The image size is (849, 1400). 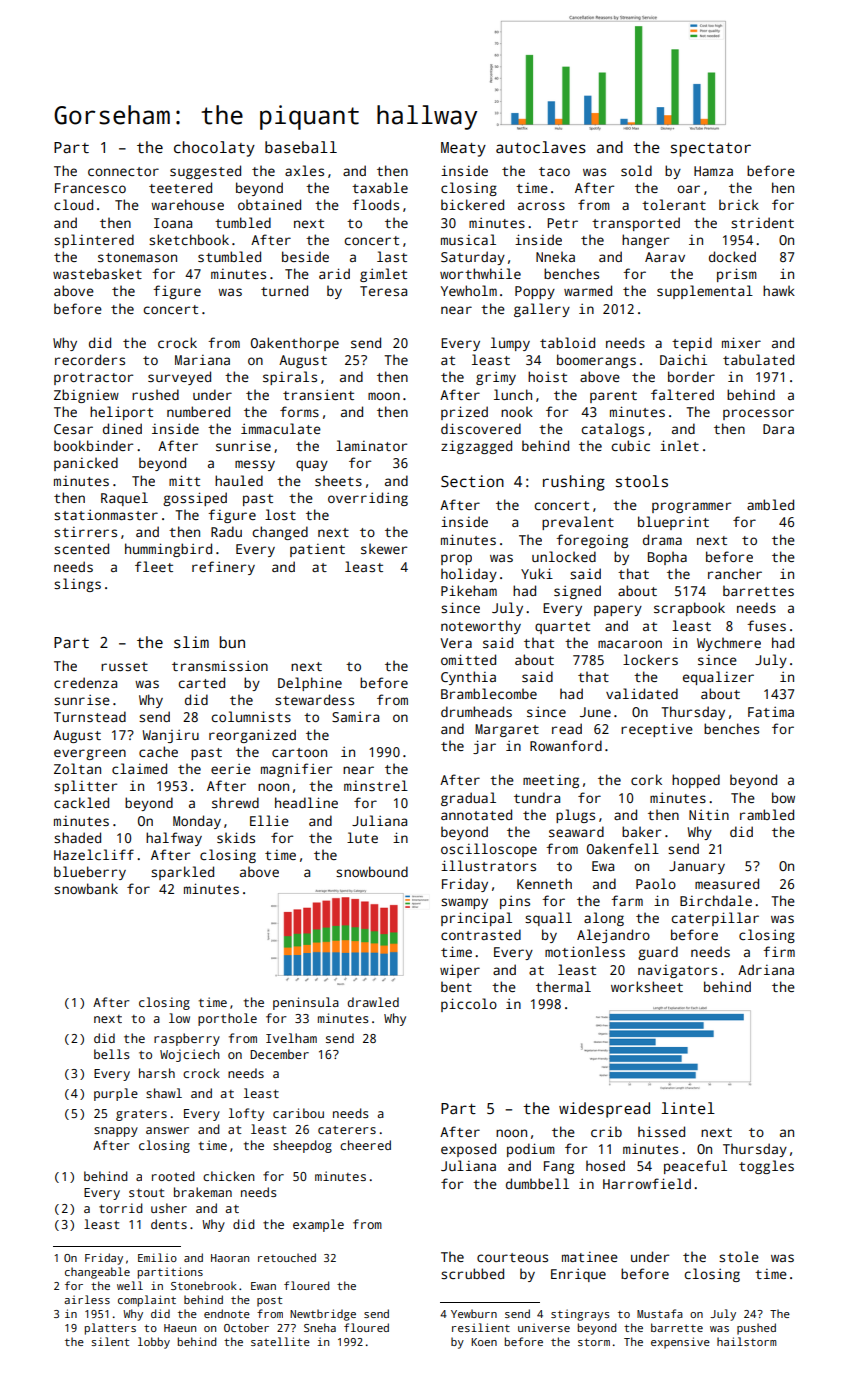 I want to click on Dara, so click(x=778, y=429).
